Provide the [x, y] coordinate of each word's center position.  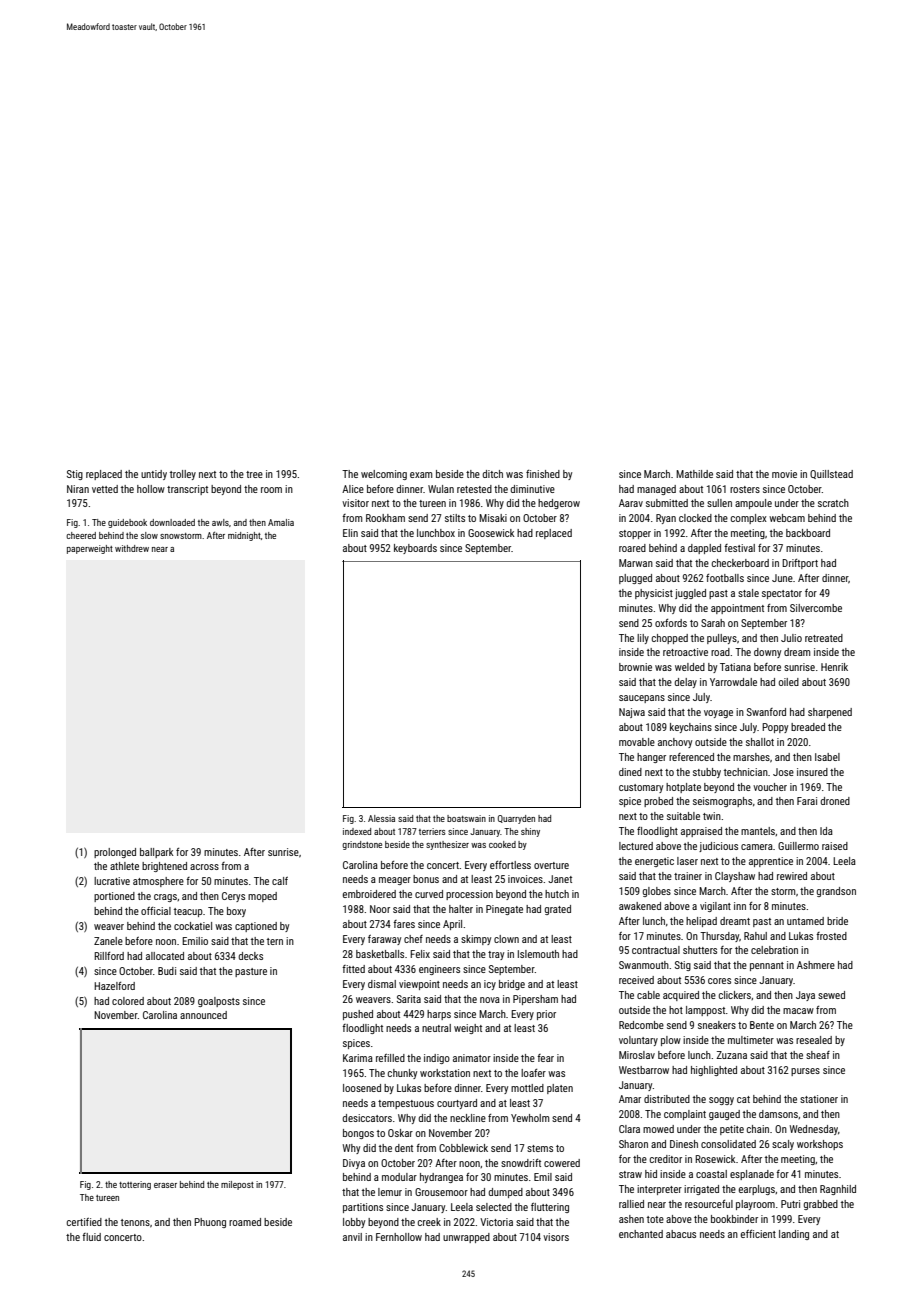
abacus [681, 1234]
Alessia [381, 818]
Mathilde [694, 474]
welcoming [384, 475]
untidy [154, 475]
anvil [352, 1237]
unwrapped [466, 1238]
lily [643, 639]
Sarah [713, 623]
